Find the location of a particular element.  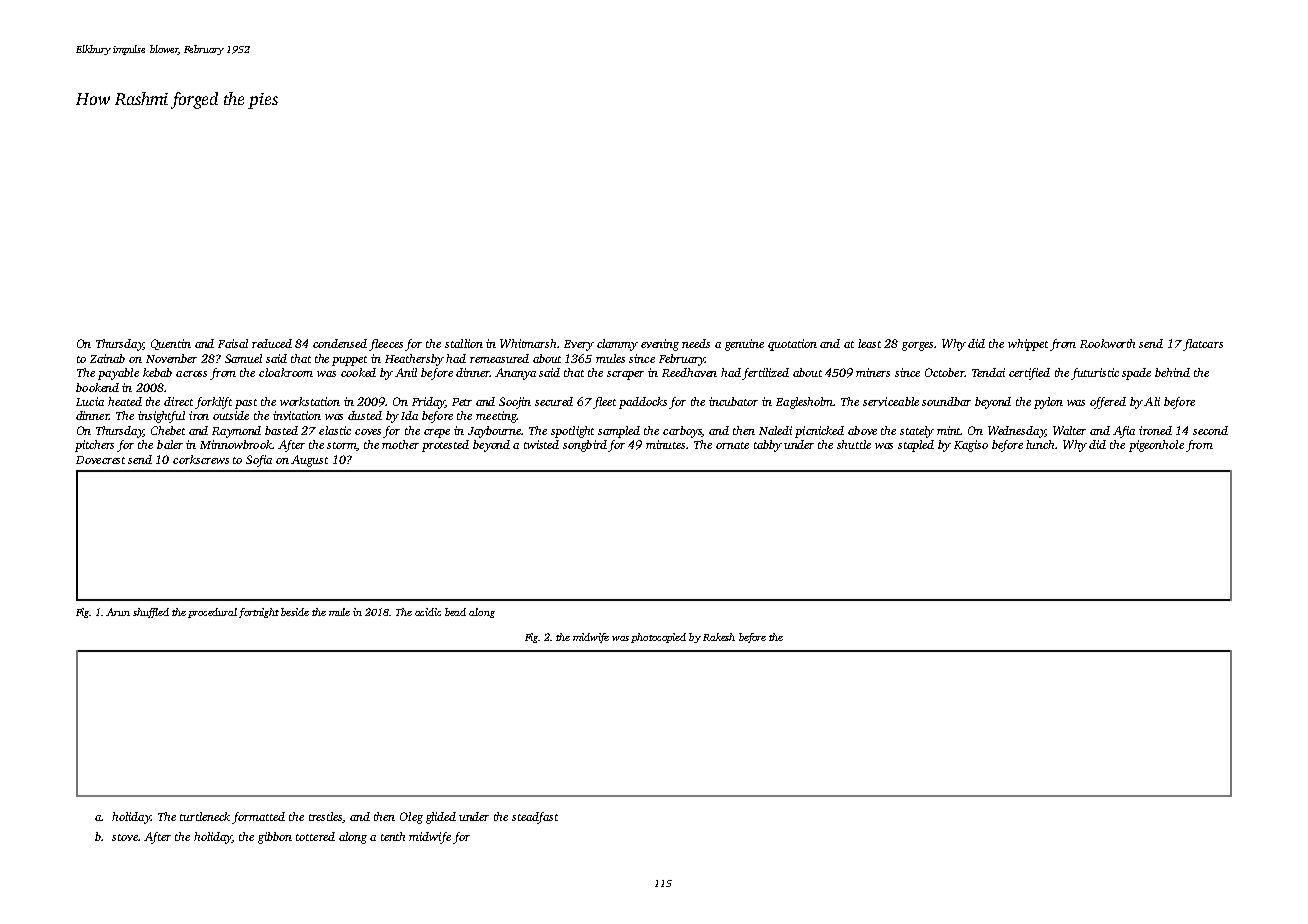

bead is located at coordinates (455, 612).
